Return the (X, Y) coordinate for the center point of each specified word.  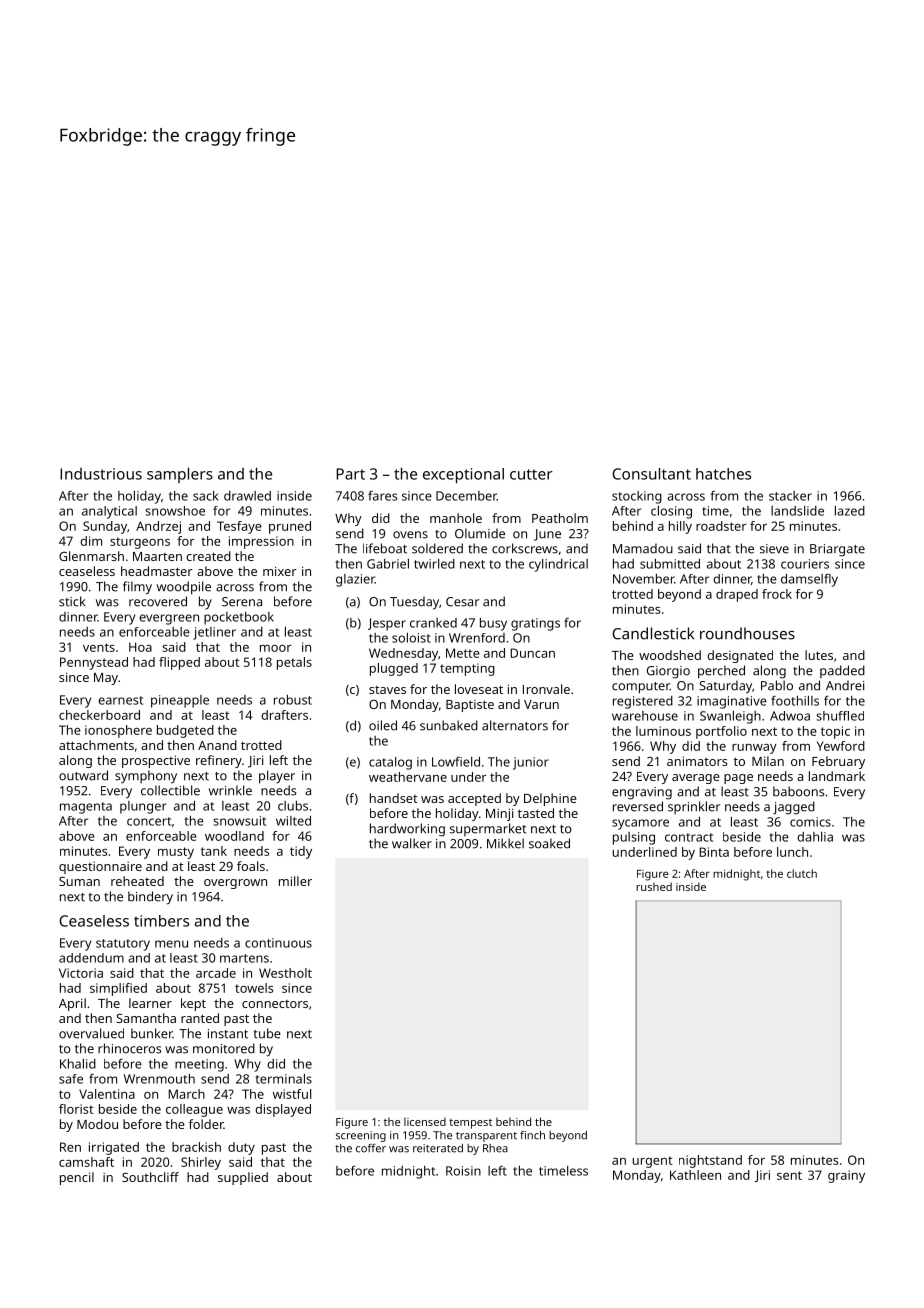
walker (412, 843)
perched (721, 672)
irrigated (114, 1148)
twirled (434, 564)
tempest (470, 1124)
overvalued (91, 1033)
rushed (654, 886)
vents (99, 647)
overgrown (235, 884)
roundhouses (747, 633)
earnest (120, 700)
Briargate (837, 550)
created (208, 556)
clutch (802, 873)
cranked (433, 623)
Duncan (532, 653)
